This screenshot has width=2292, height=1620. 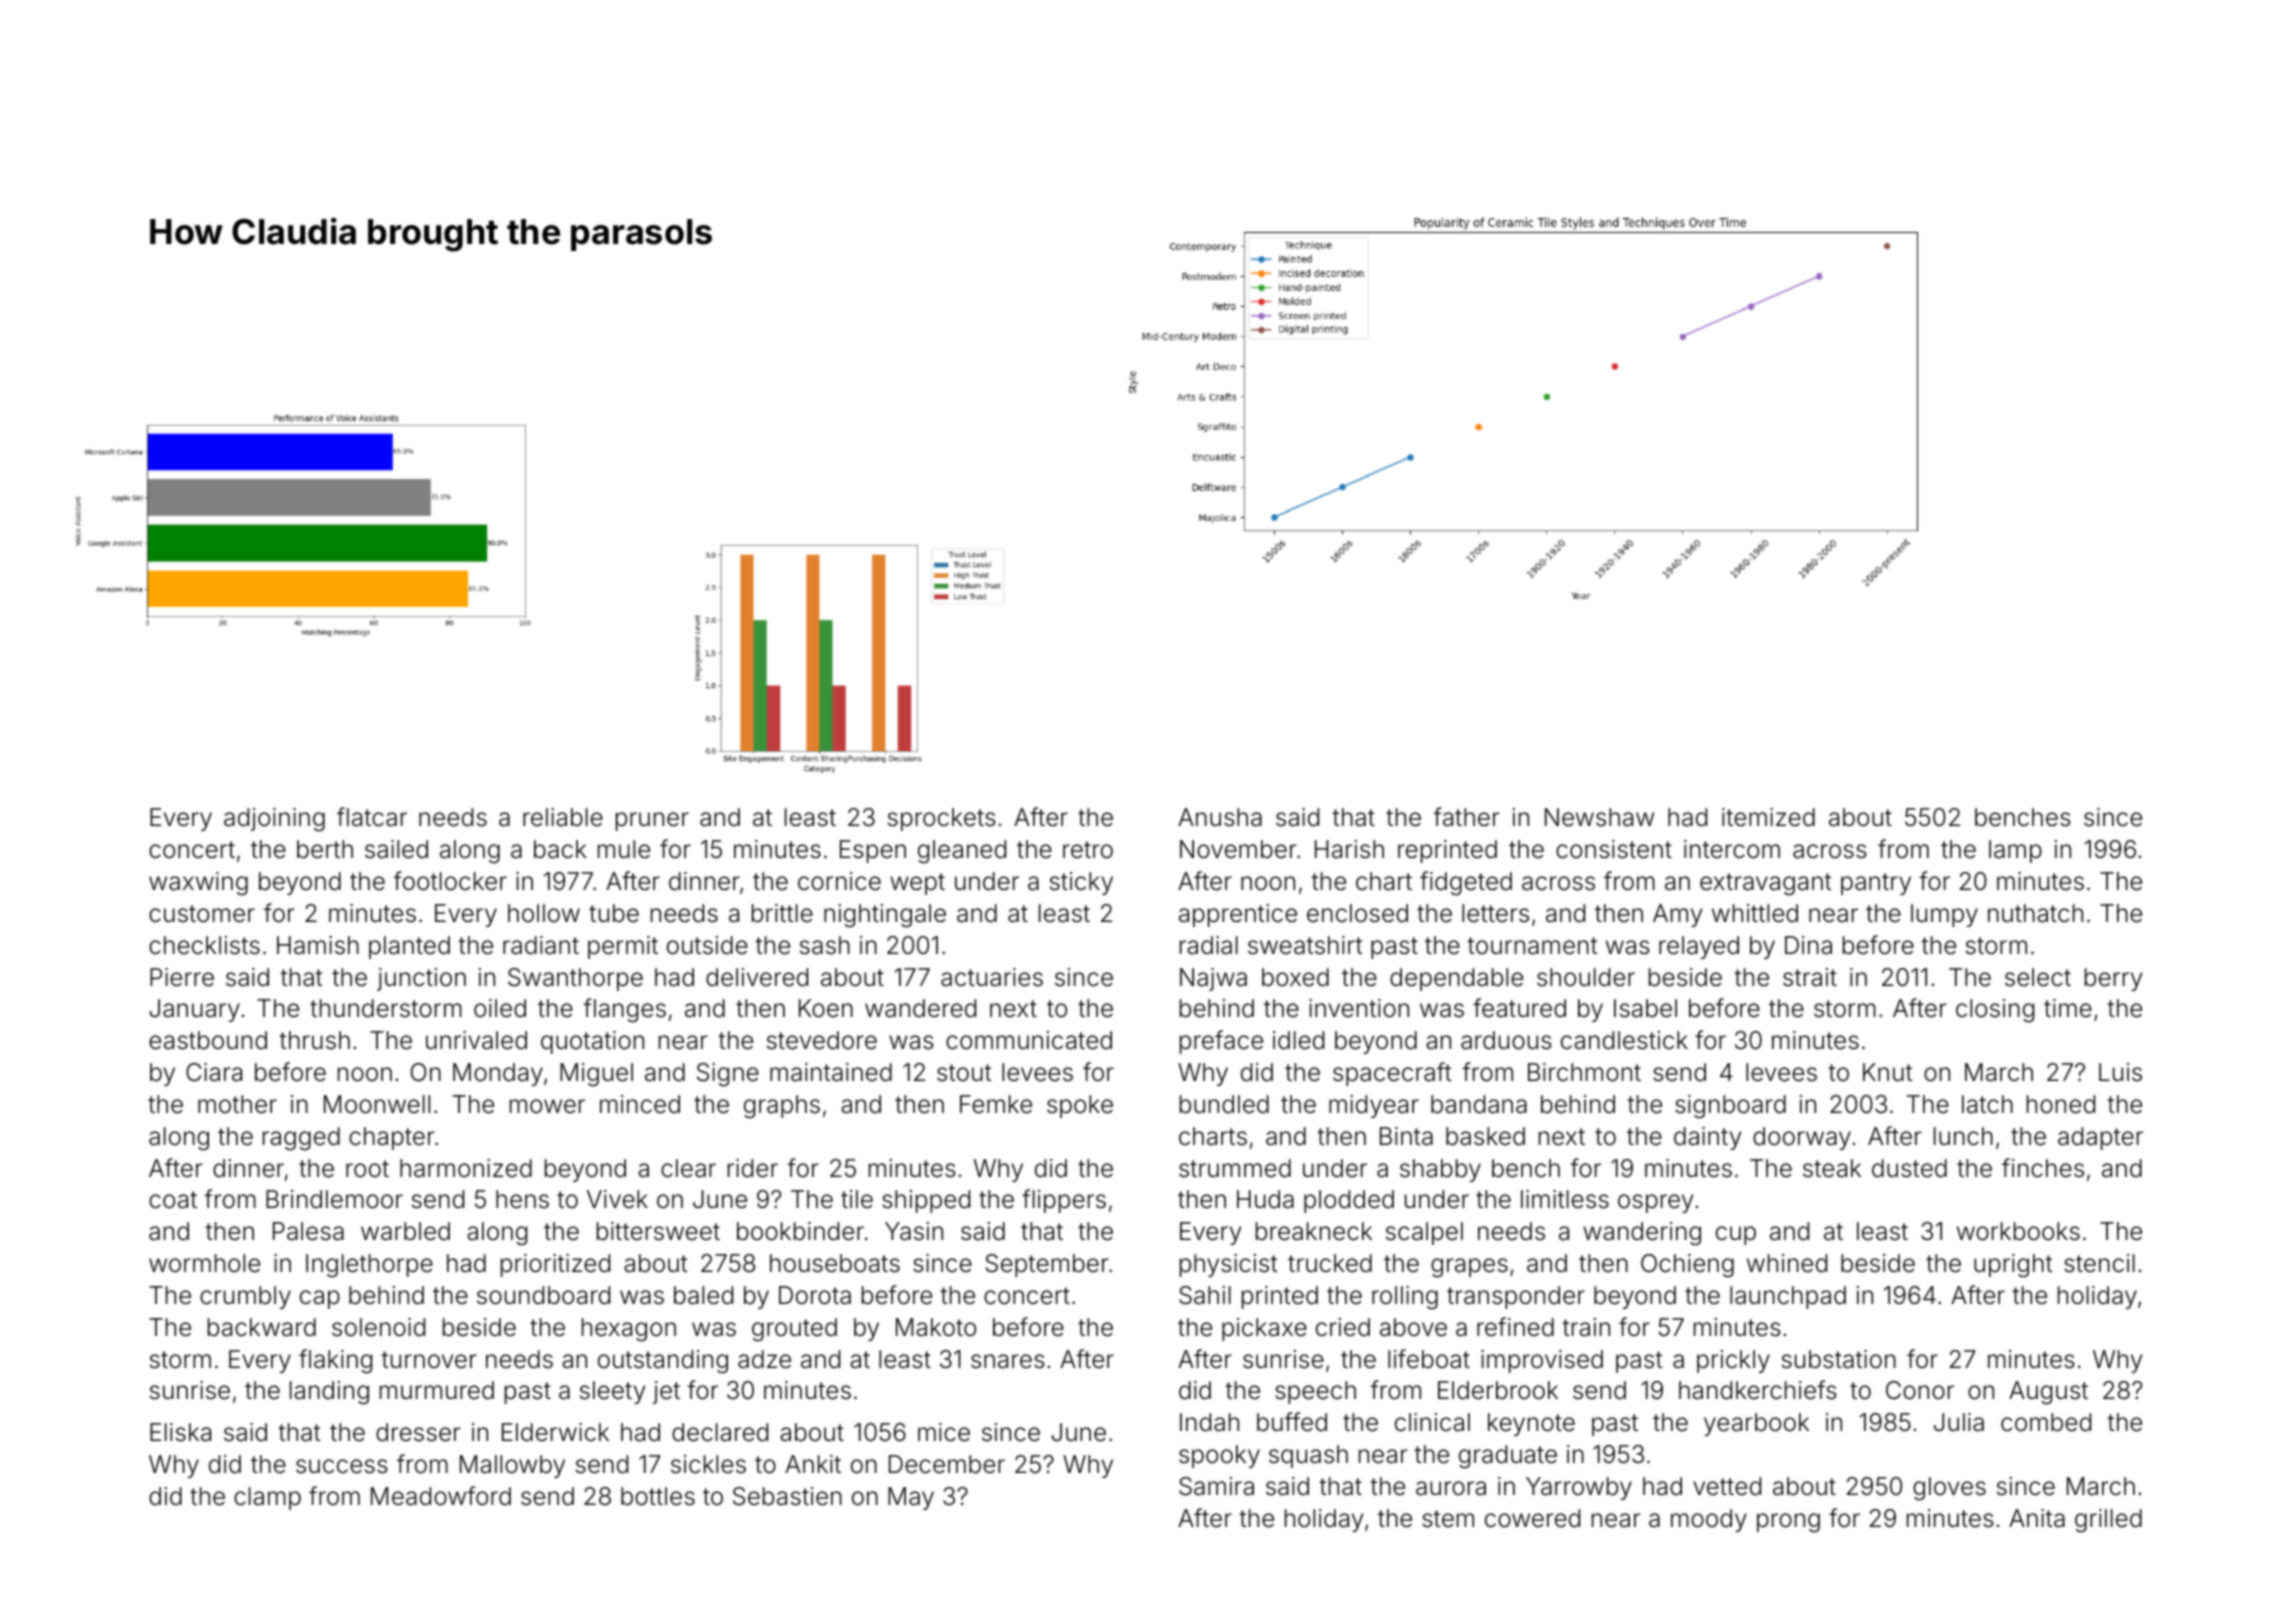 What do you see at coordinates (563, 817) in the screenshot?
I see `reliable` at bounding box center [563, 817].
